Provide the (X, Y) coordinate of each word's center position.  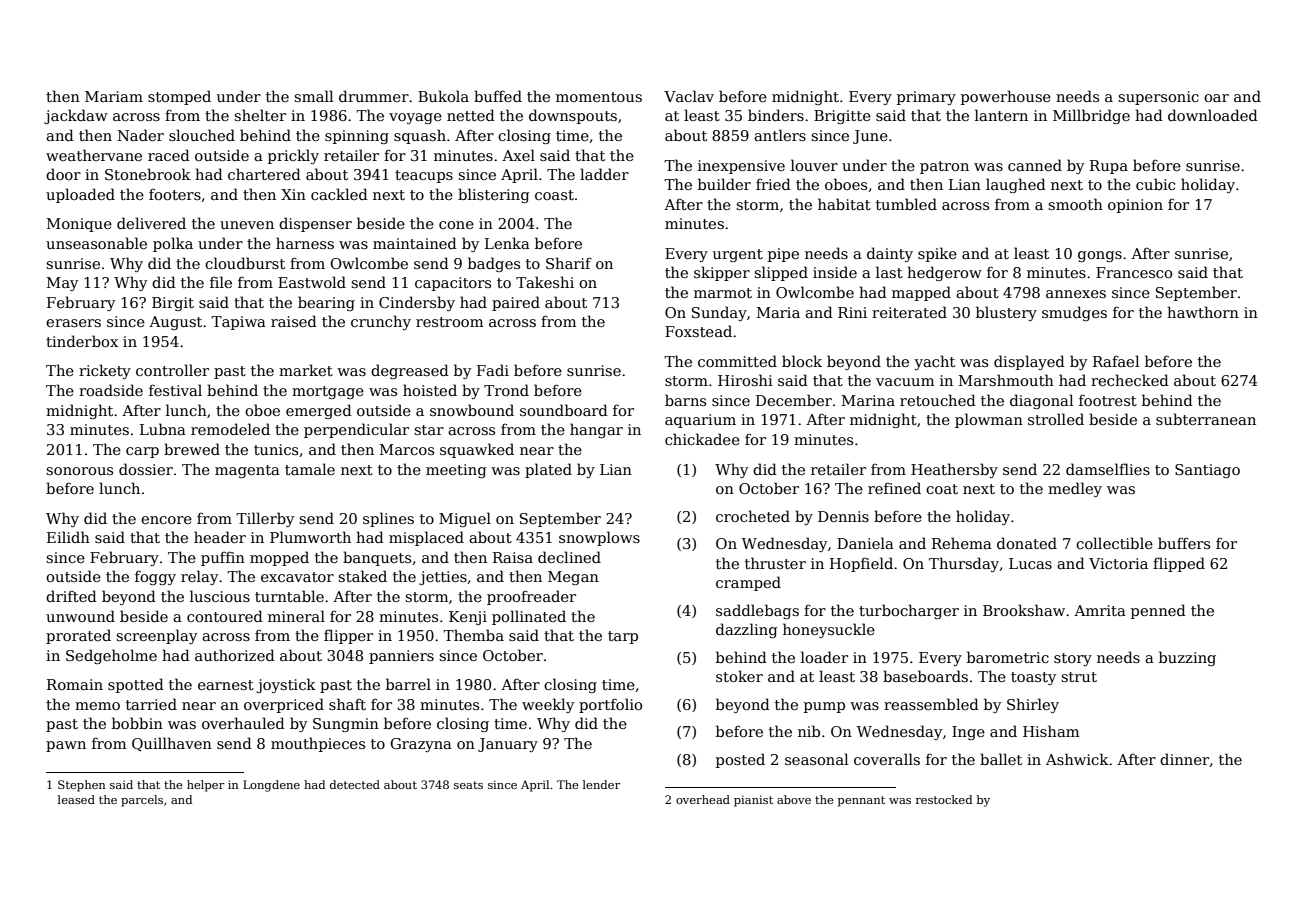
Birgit (173, 304)
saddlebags (757, 611)
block (802, 361)
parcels (142, 801)
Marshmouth (1006, 380)
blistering (493, 195)
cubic (1155, 184)
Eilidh (68, 537)
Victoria (1118, 563)
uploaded (80, 195)
